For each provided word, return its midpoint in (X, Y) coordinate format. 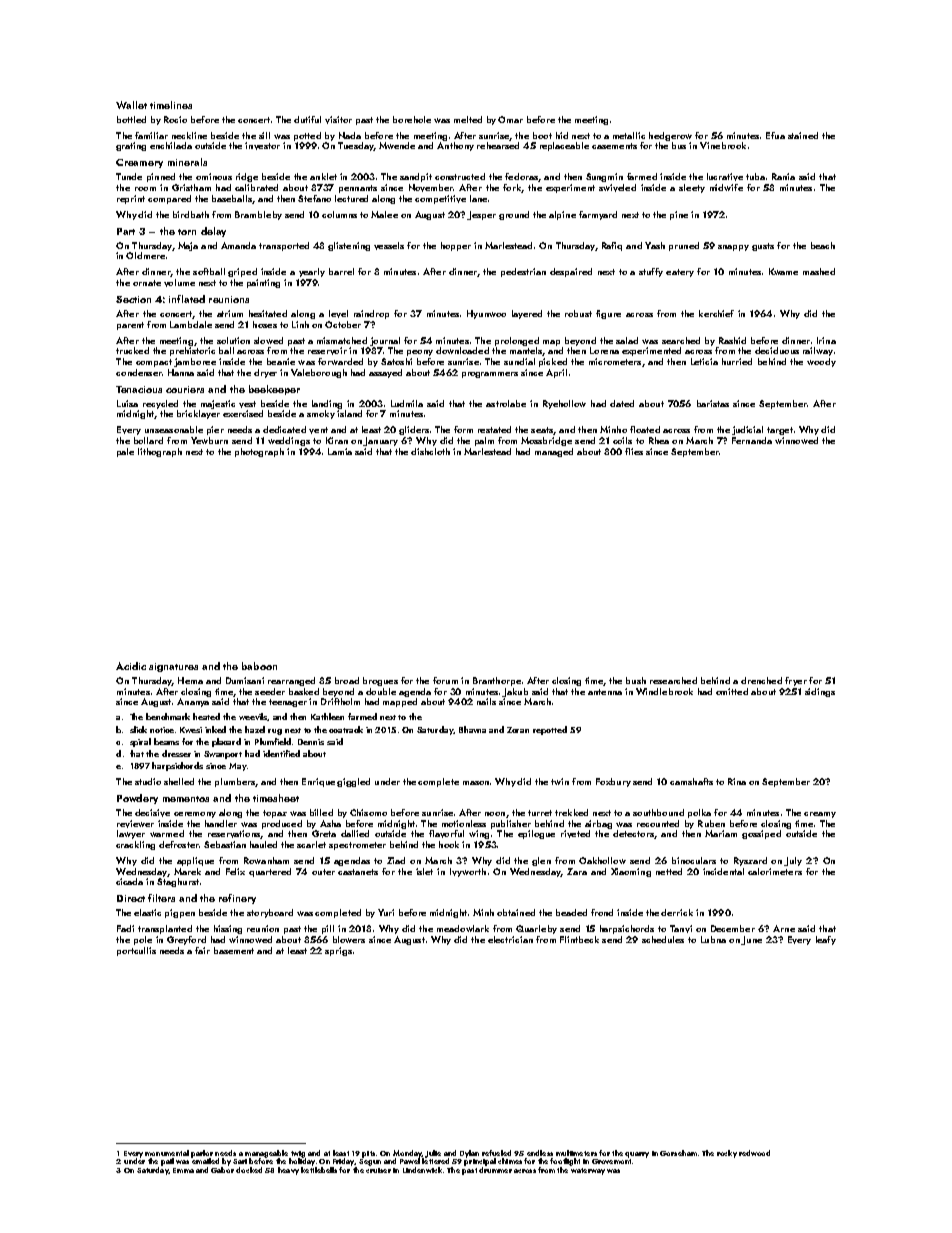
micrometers (615, 361)
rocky (727, 1154)
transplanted (165, 929)
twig (298, 1154)
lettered (435, 1161)
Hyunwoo (486, 314)
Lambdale (191, 324)
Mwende (397, 145)
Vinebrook (723, 145)
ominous (214, 176)
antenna (605, 692)
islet (424, 871)
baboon (259, 666)
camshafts (691, 781)
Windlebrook (664, 691)
